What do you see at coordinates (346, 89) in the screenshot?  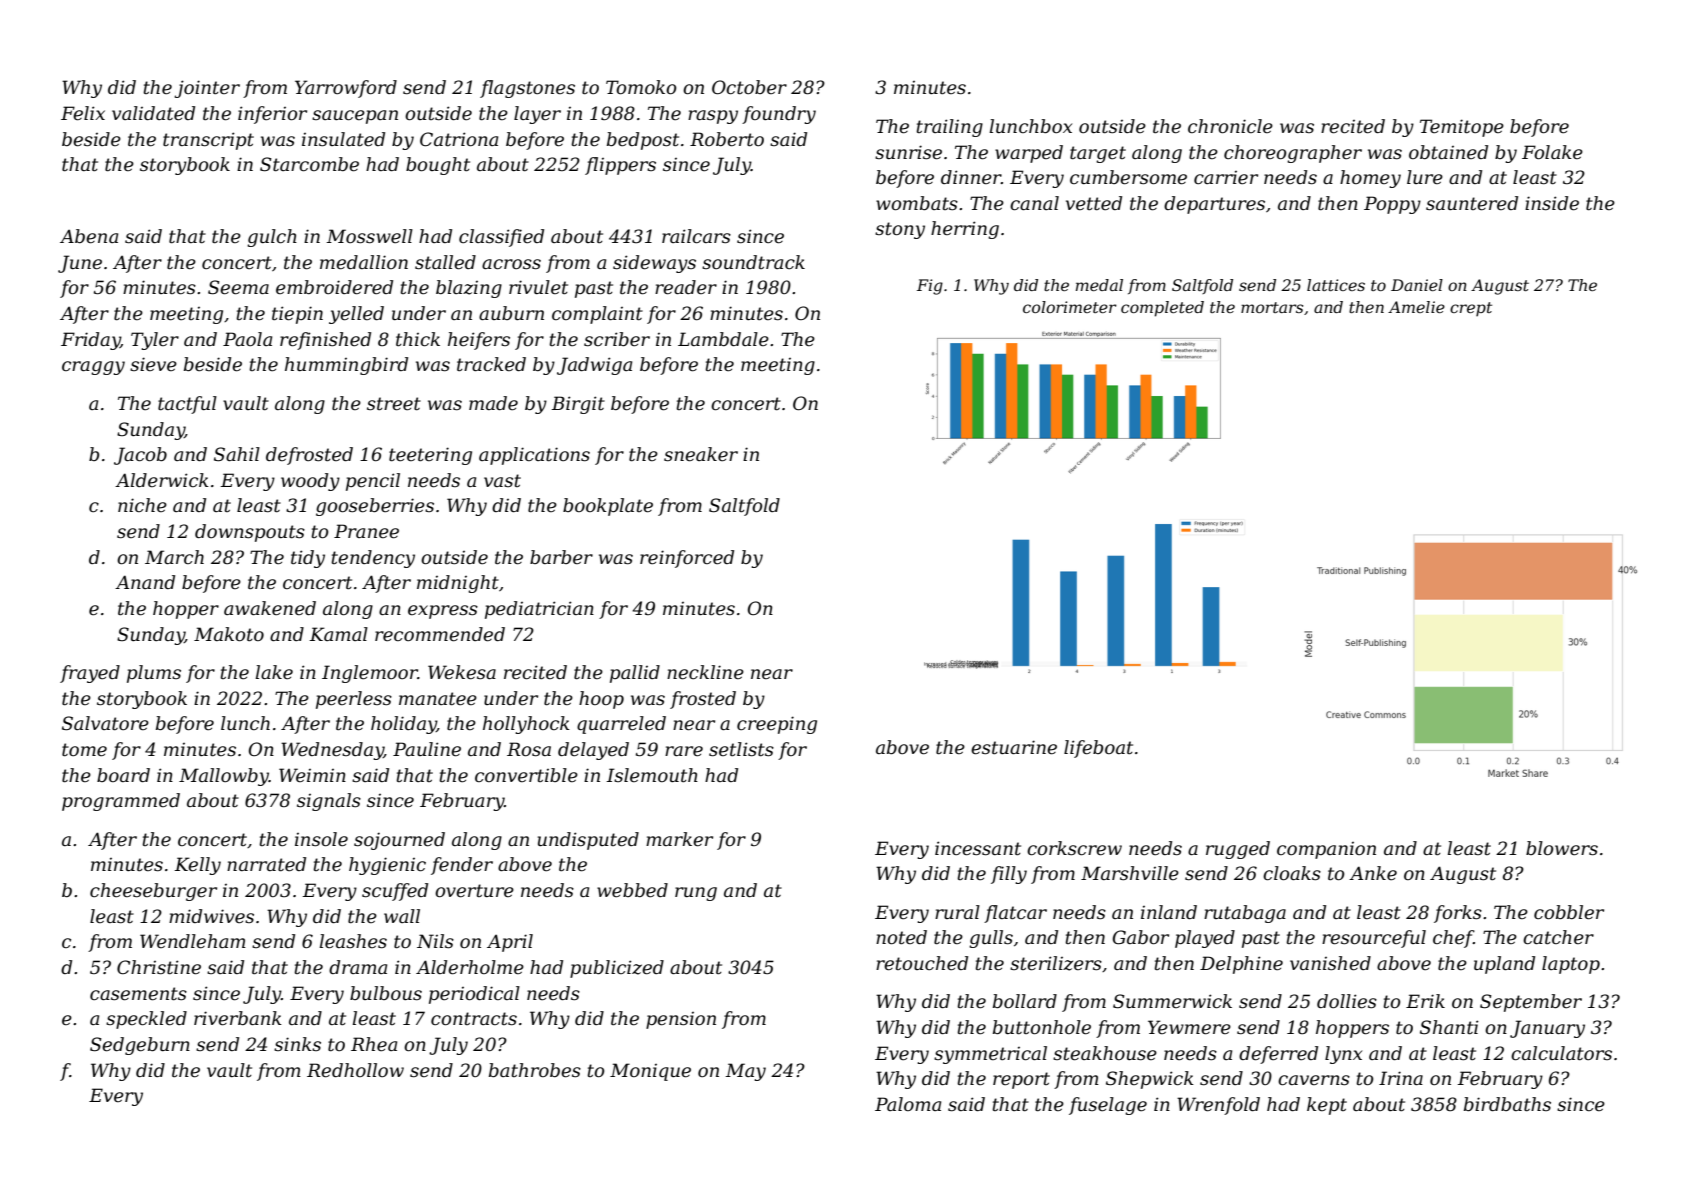 I see `Yarrowford` at bounding box center [346, 89].
